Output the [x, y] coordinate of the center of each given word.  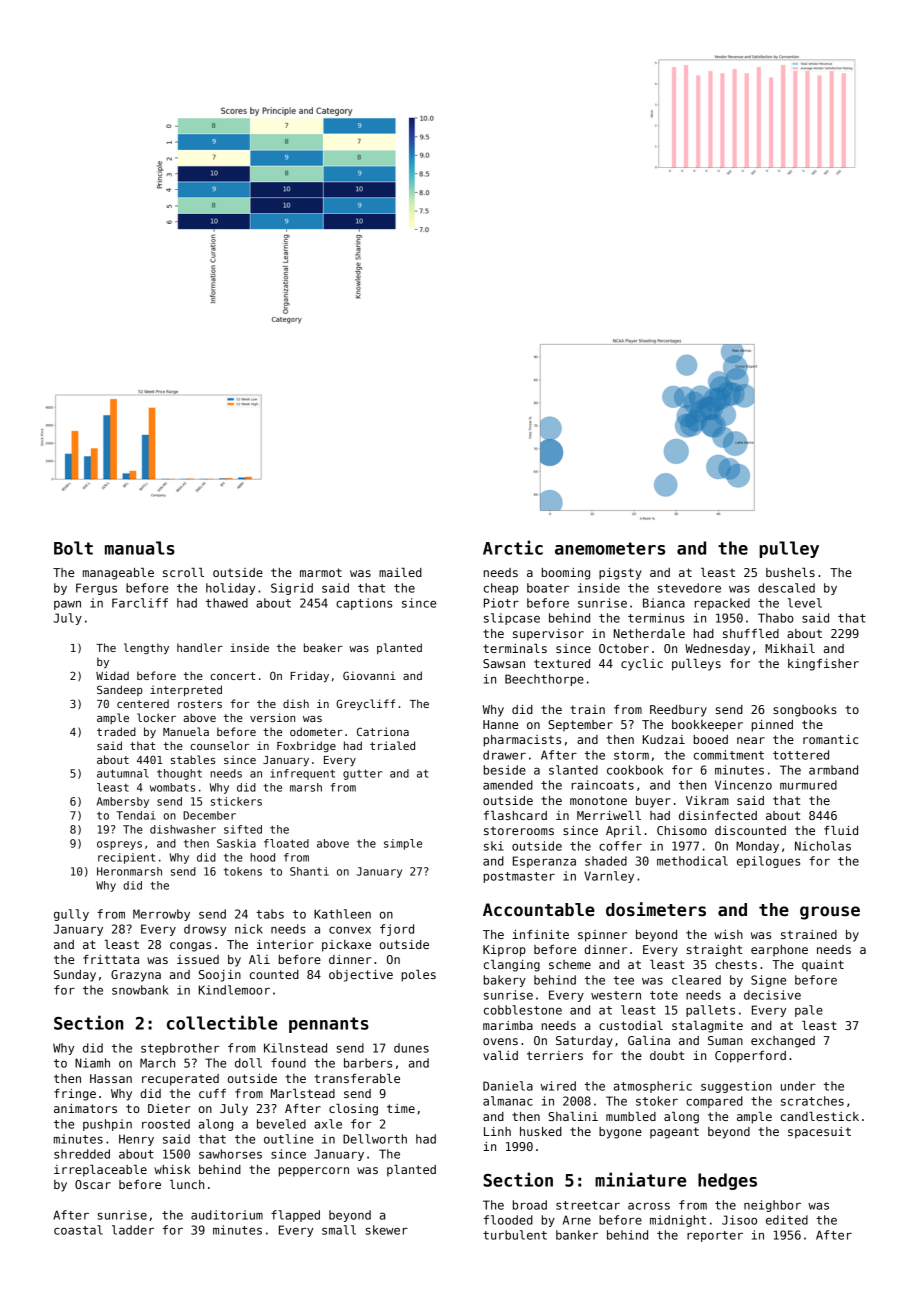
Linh [497, 1131]
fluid [841, 830]
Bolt [73, 548]
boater [548, 588]
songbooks [805, 711]
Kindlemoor [234, 990]
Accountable [539, 910]
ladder [133, 1230]
